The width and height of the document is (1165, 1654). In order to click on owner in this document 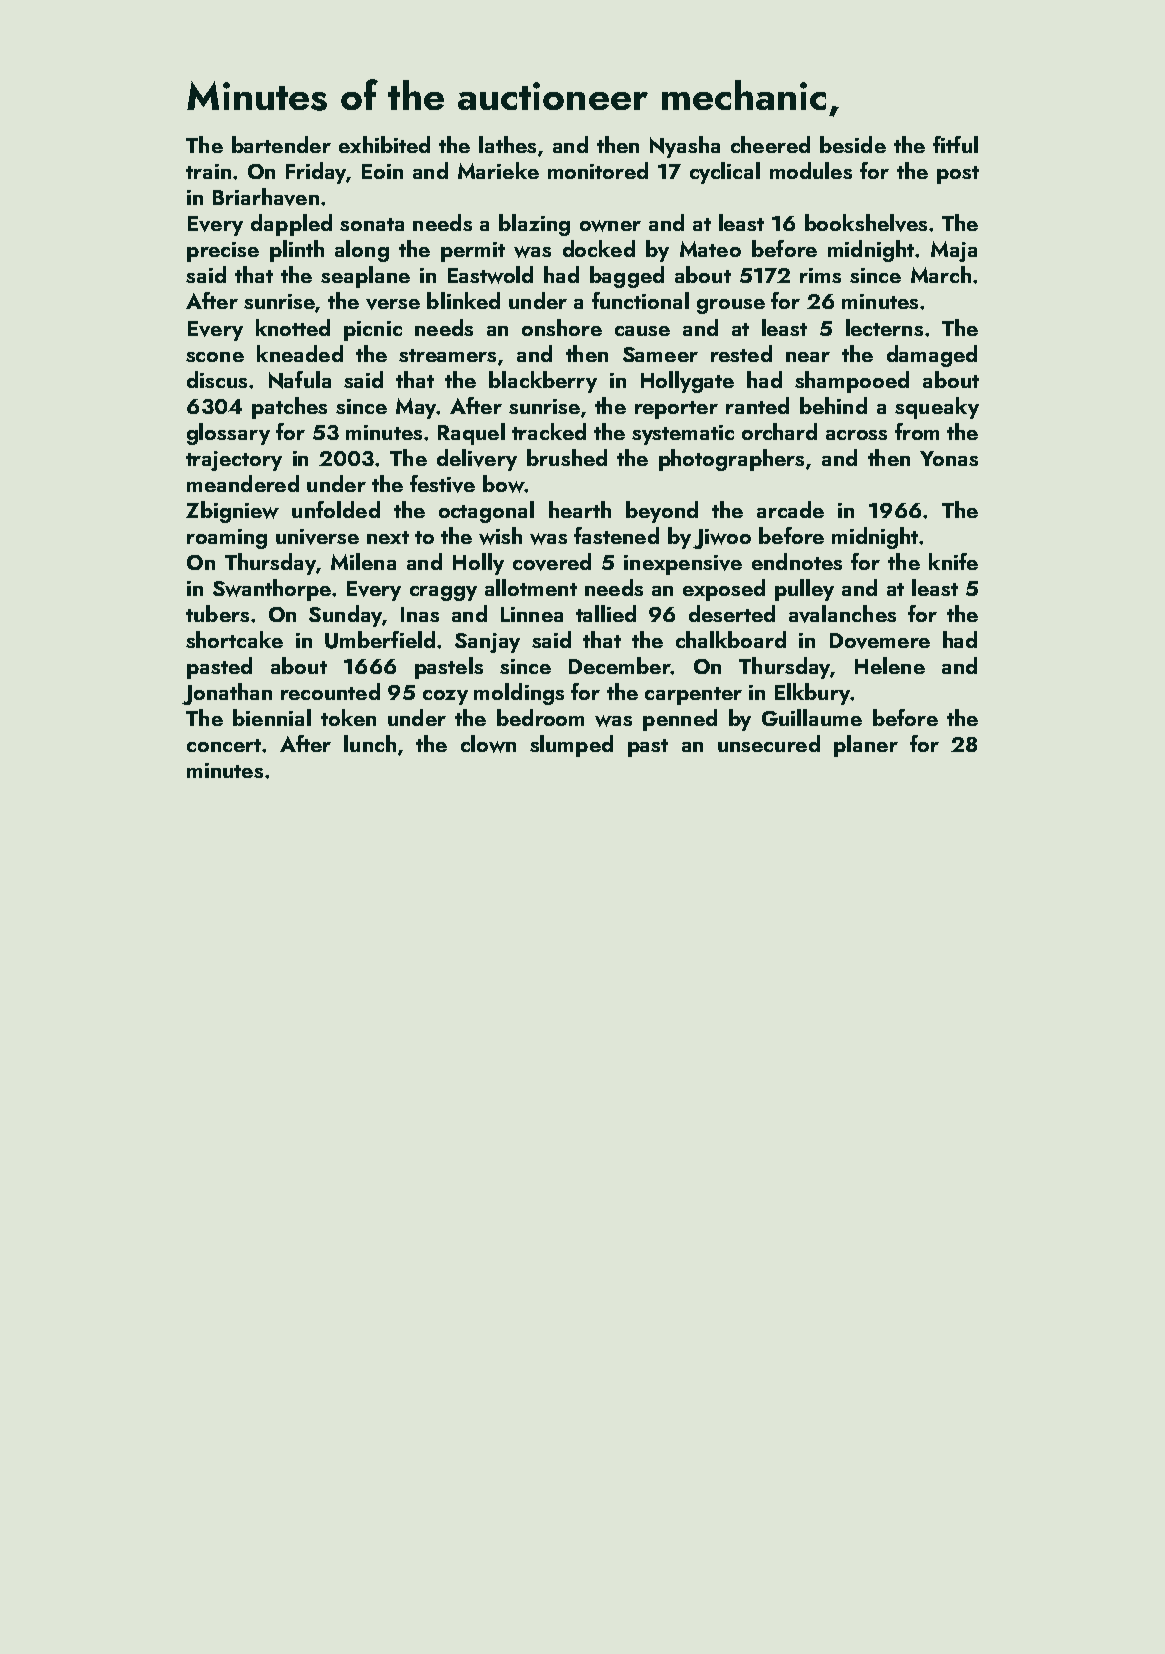, I will do `click(610, 226)`.
